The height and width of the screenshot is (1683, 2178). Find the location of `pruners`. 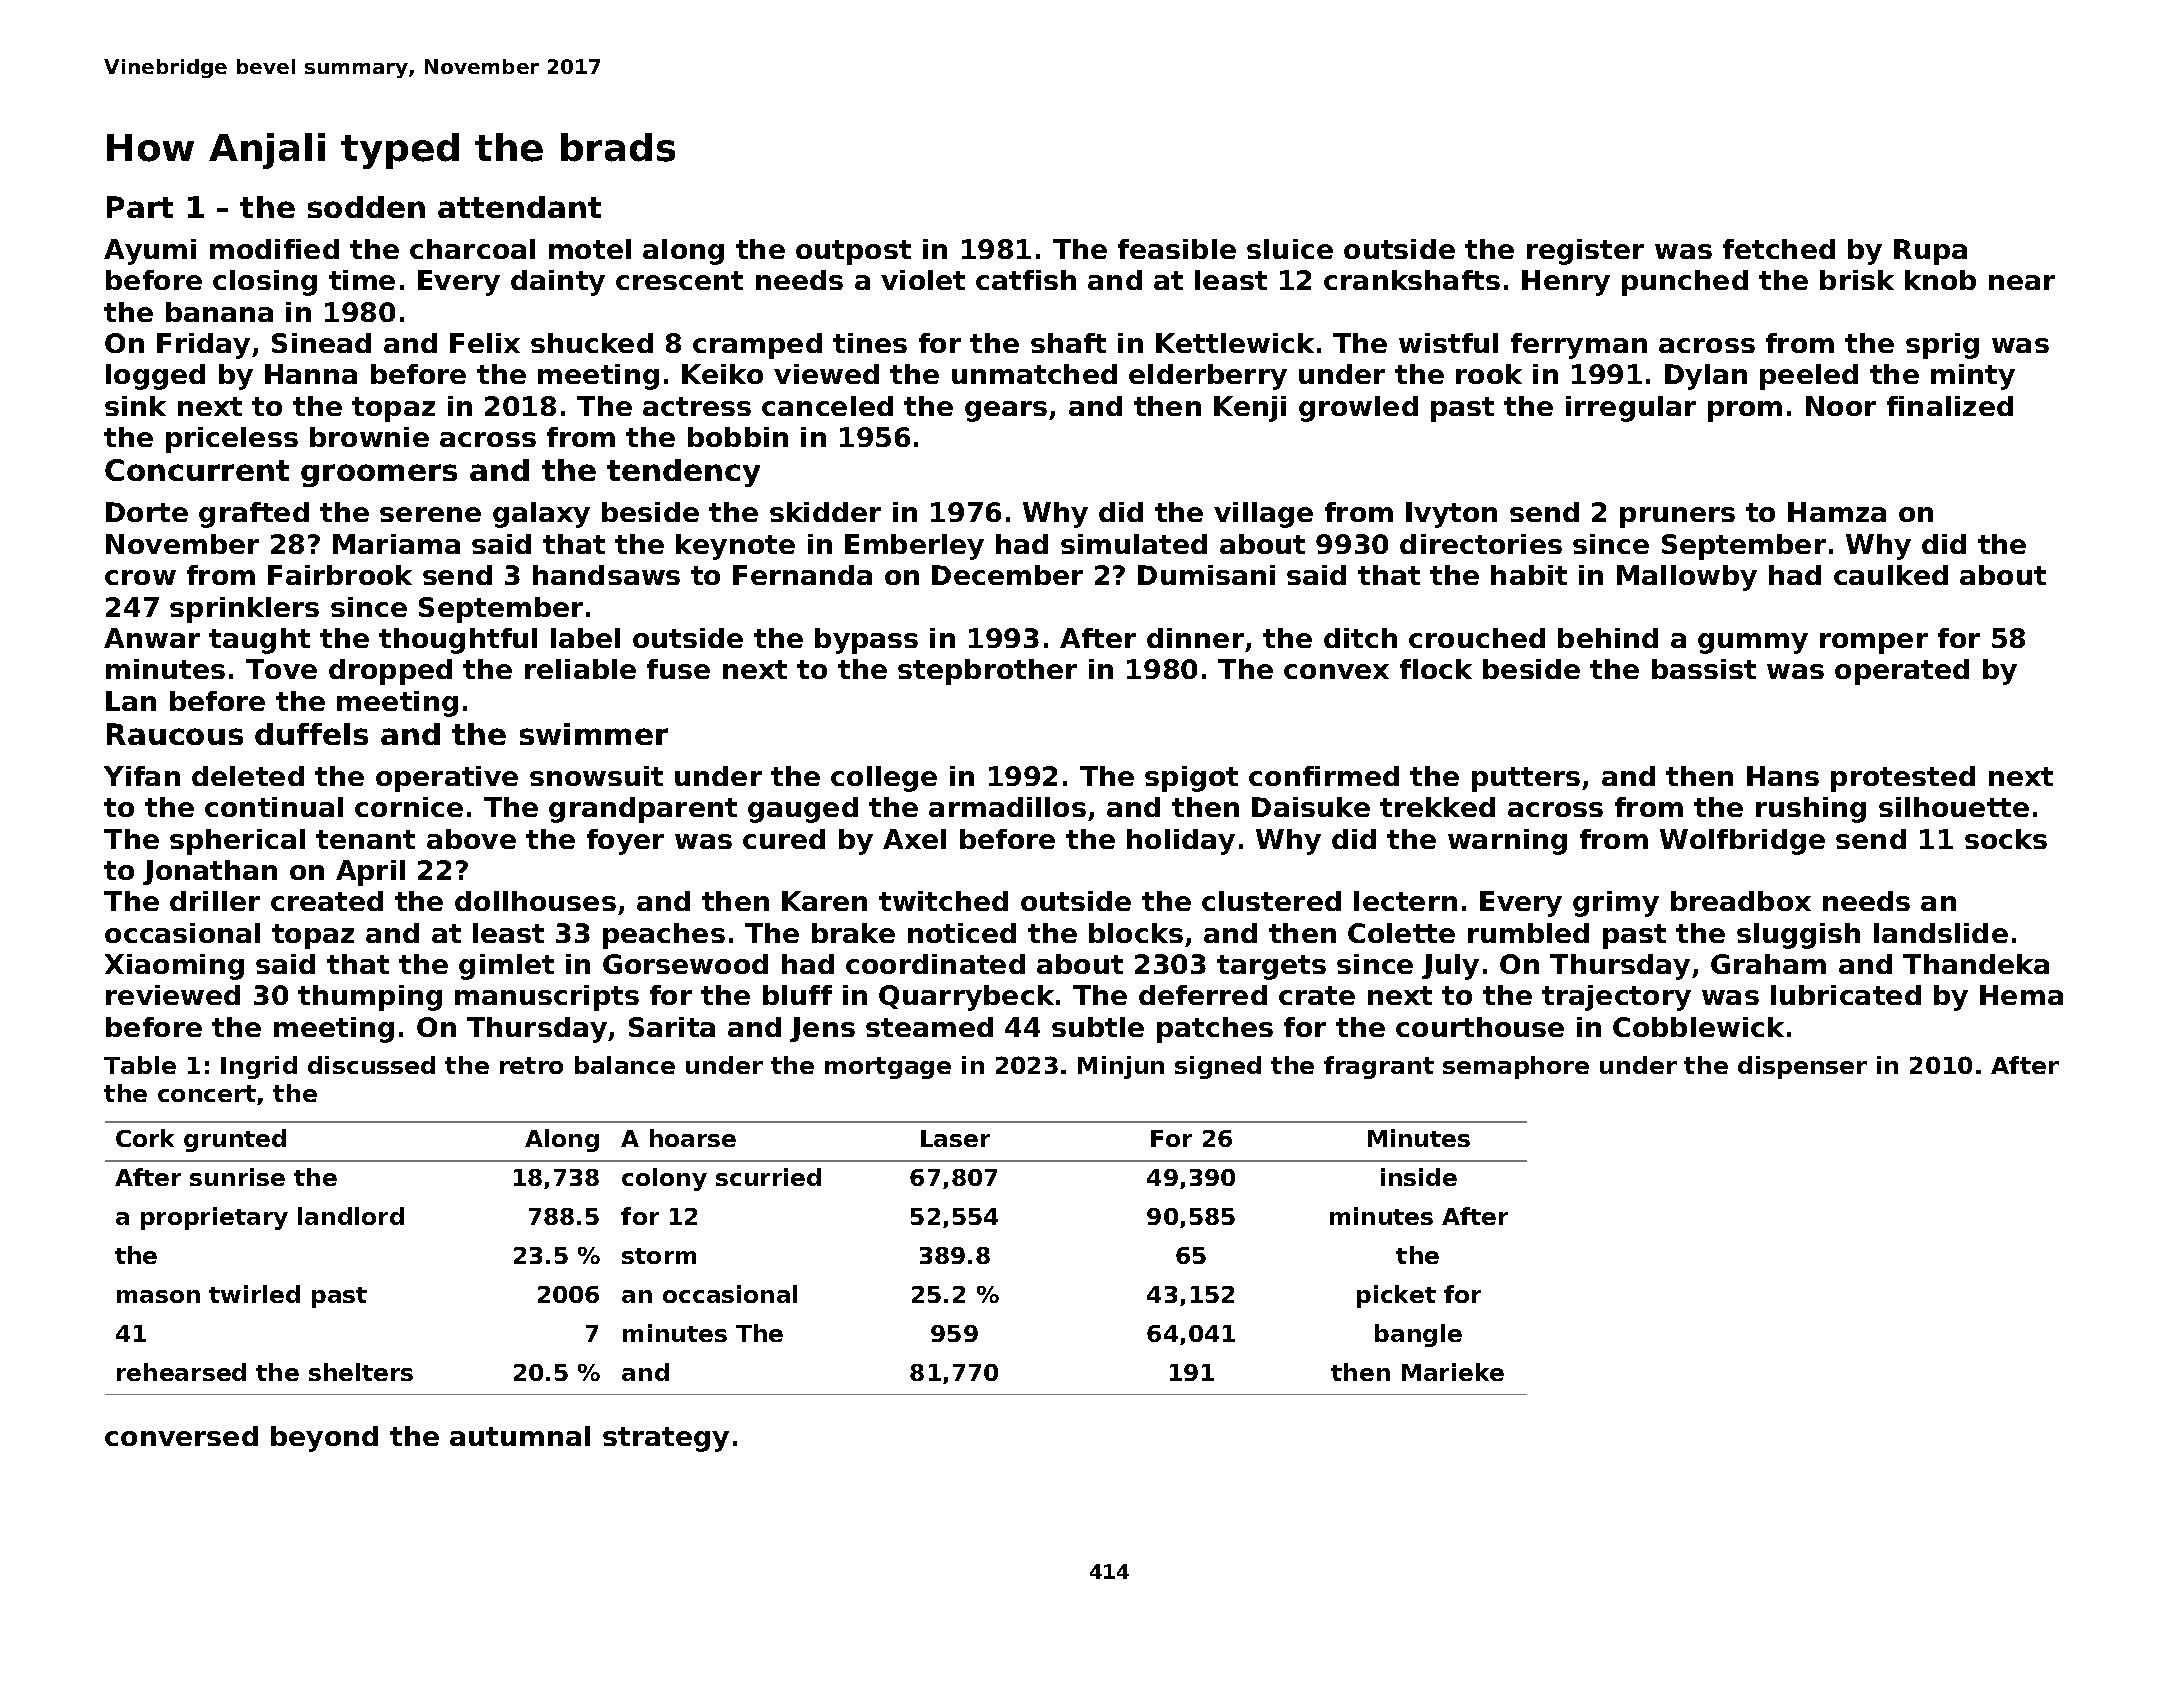

pruners is located at coordinates (1677, 517).
